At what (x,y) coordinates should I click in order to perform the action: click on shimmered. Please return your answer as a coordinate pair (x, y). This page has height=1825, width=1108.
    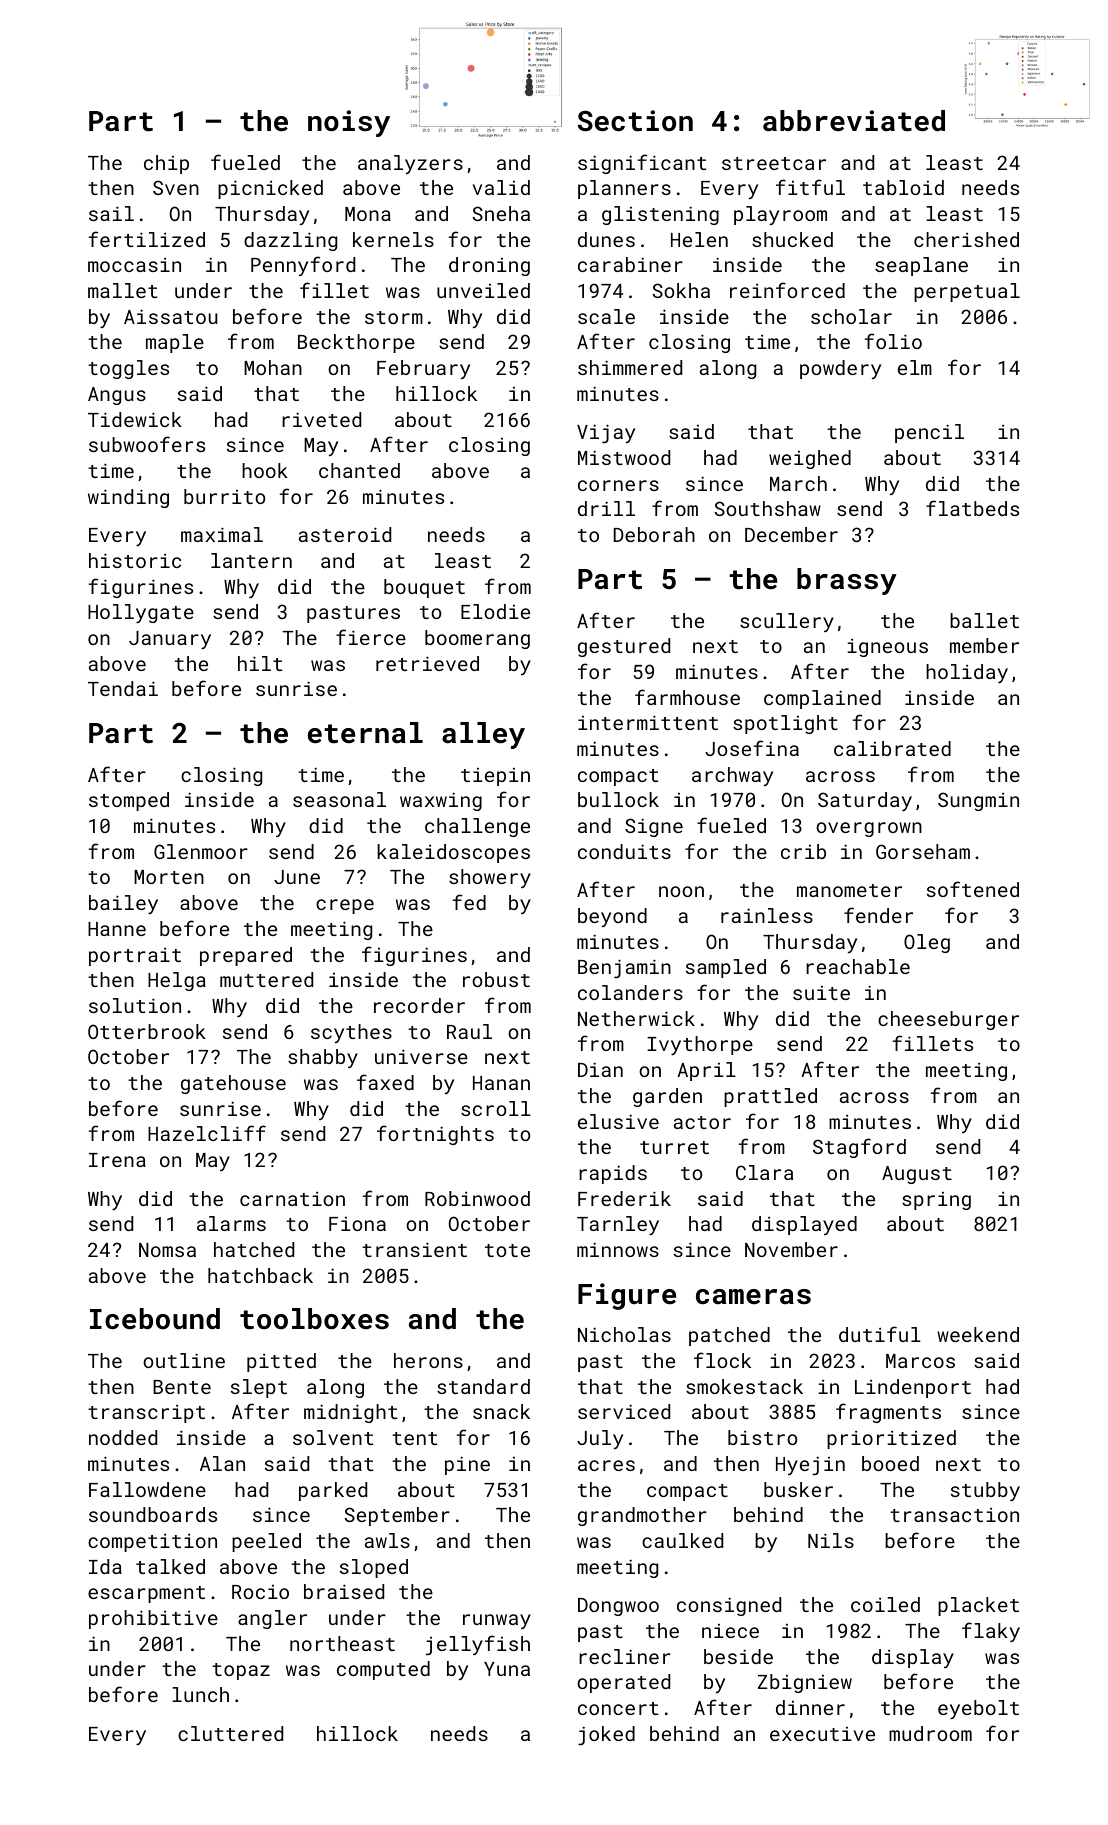
    Looking at the image, I should click on (630, 367).
